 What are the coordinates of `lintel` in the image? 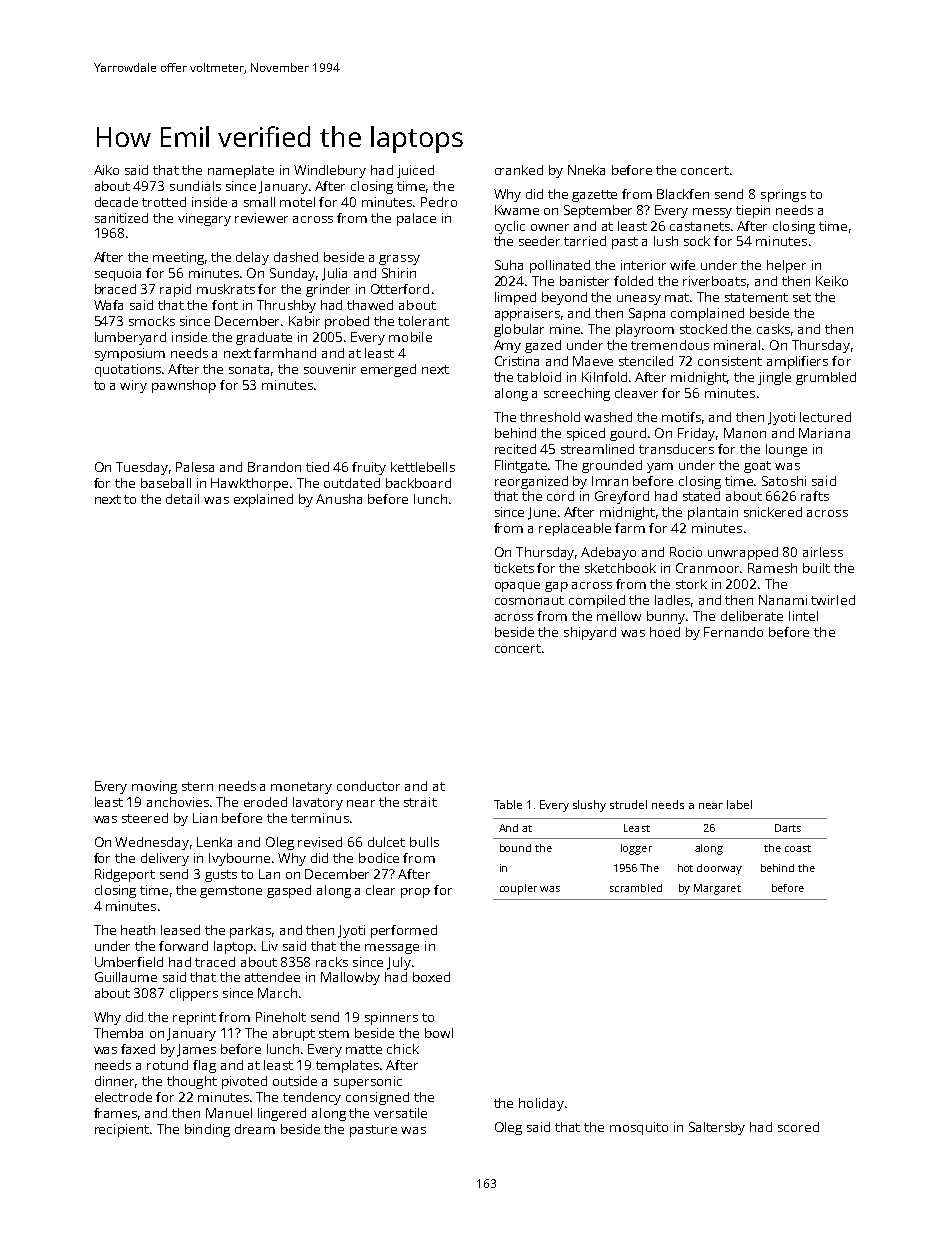 It's located at (803, 616).
